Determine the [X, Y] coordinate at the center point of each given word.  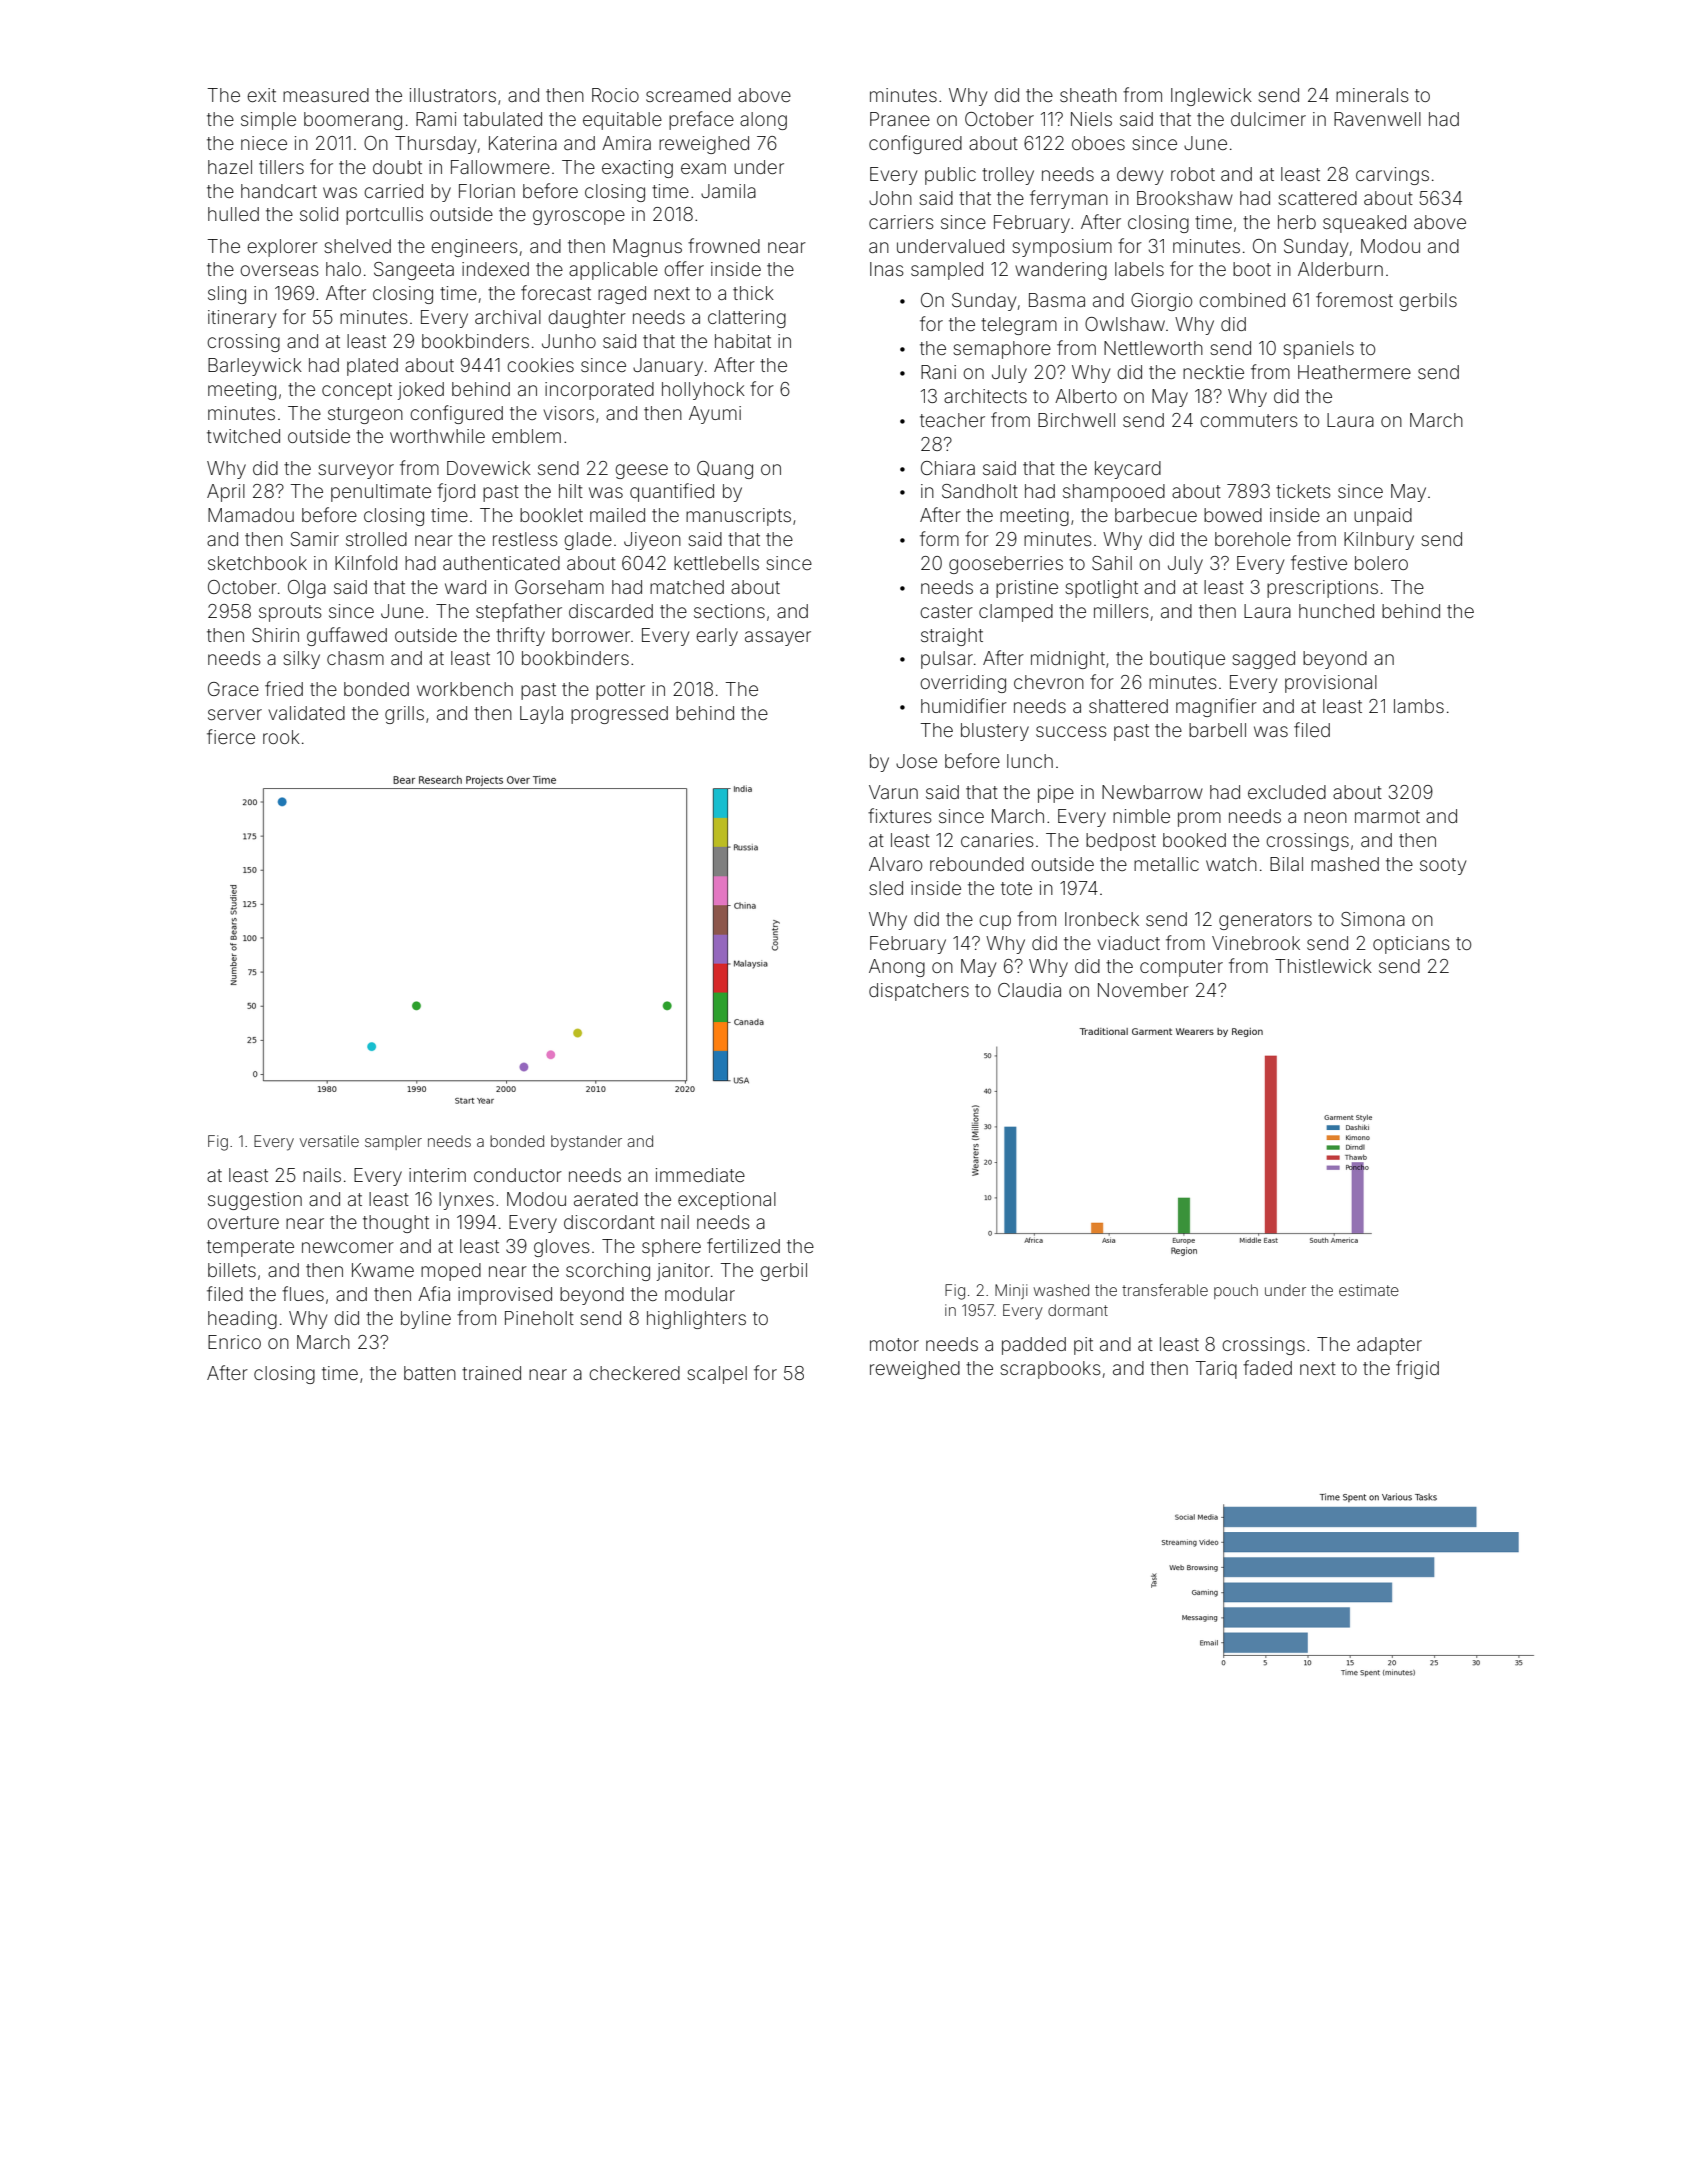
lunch [1030, 761]
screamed [688, 95]
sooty [1443, 866]
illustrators [453, 95]
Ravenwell [1377, 119]
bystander [586, 1143]
